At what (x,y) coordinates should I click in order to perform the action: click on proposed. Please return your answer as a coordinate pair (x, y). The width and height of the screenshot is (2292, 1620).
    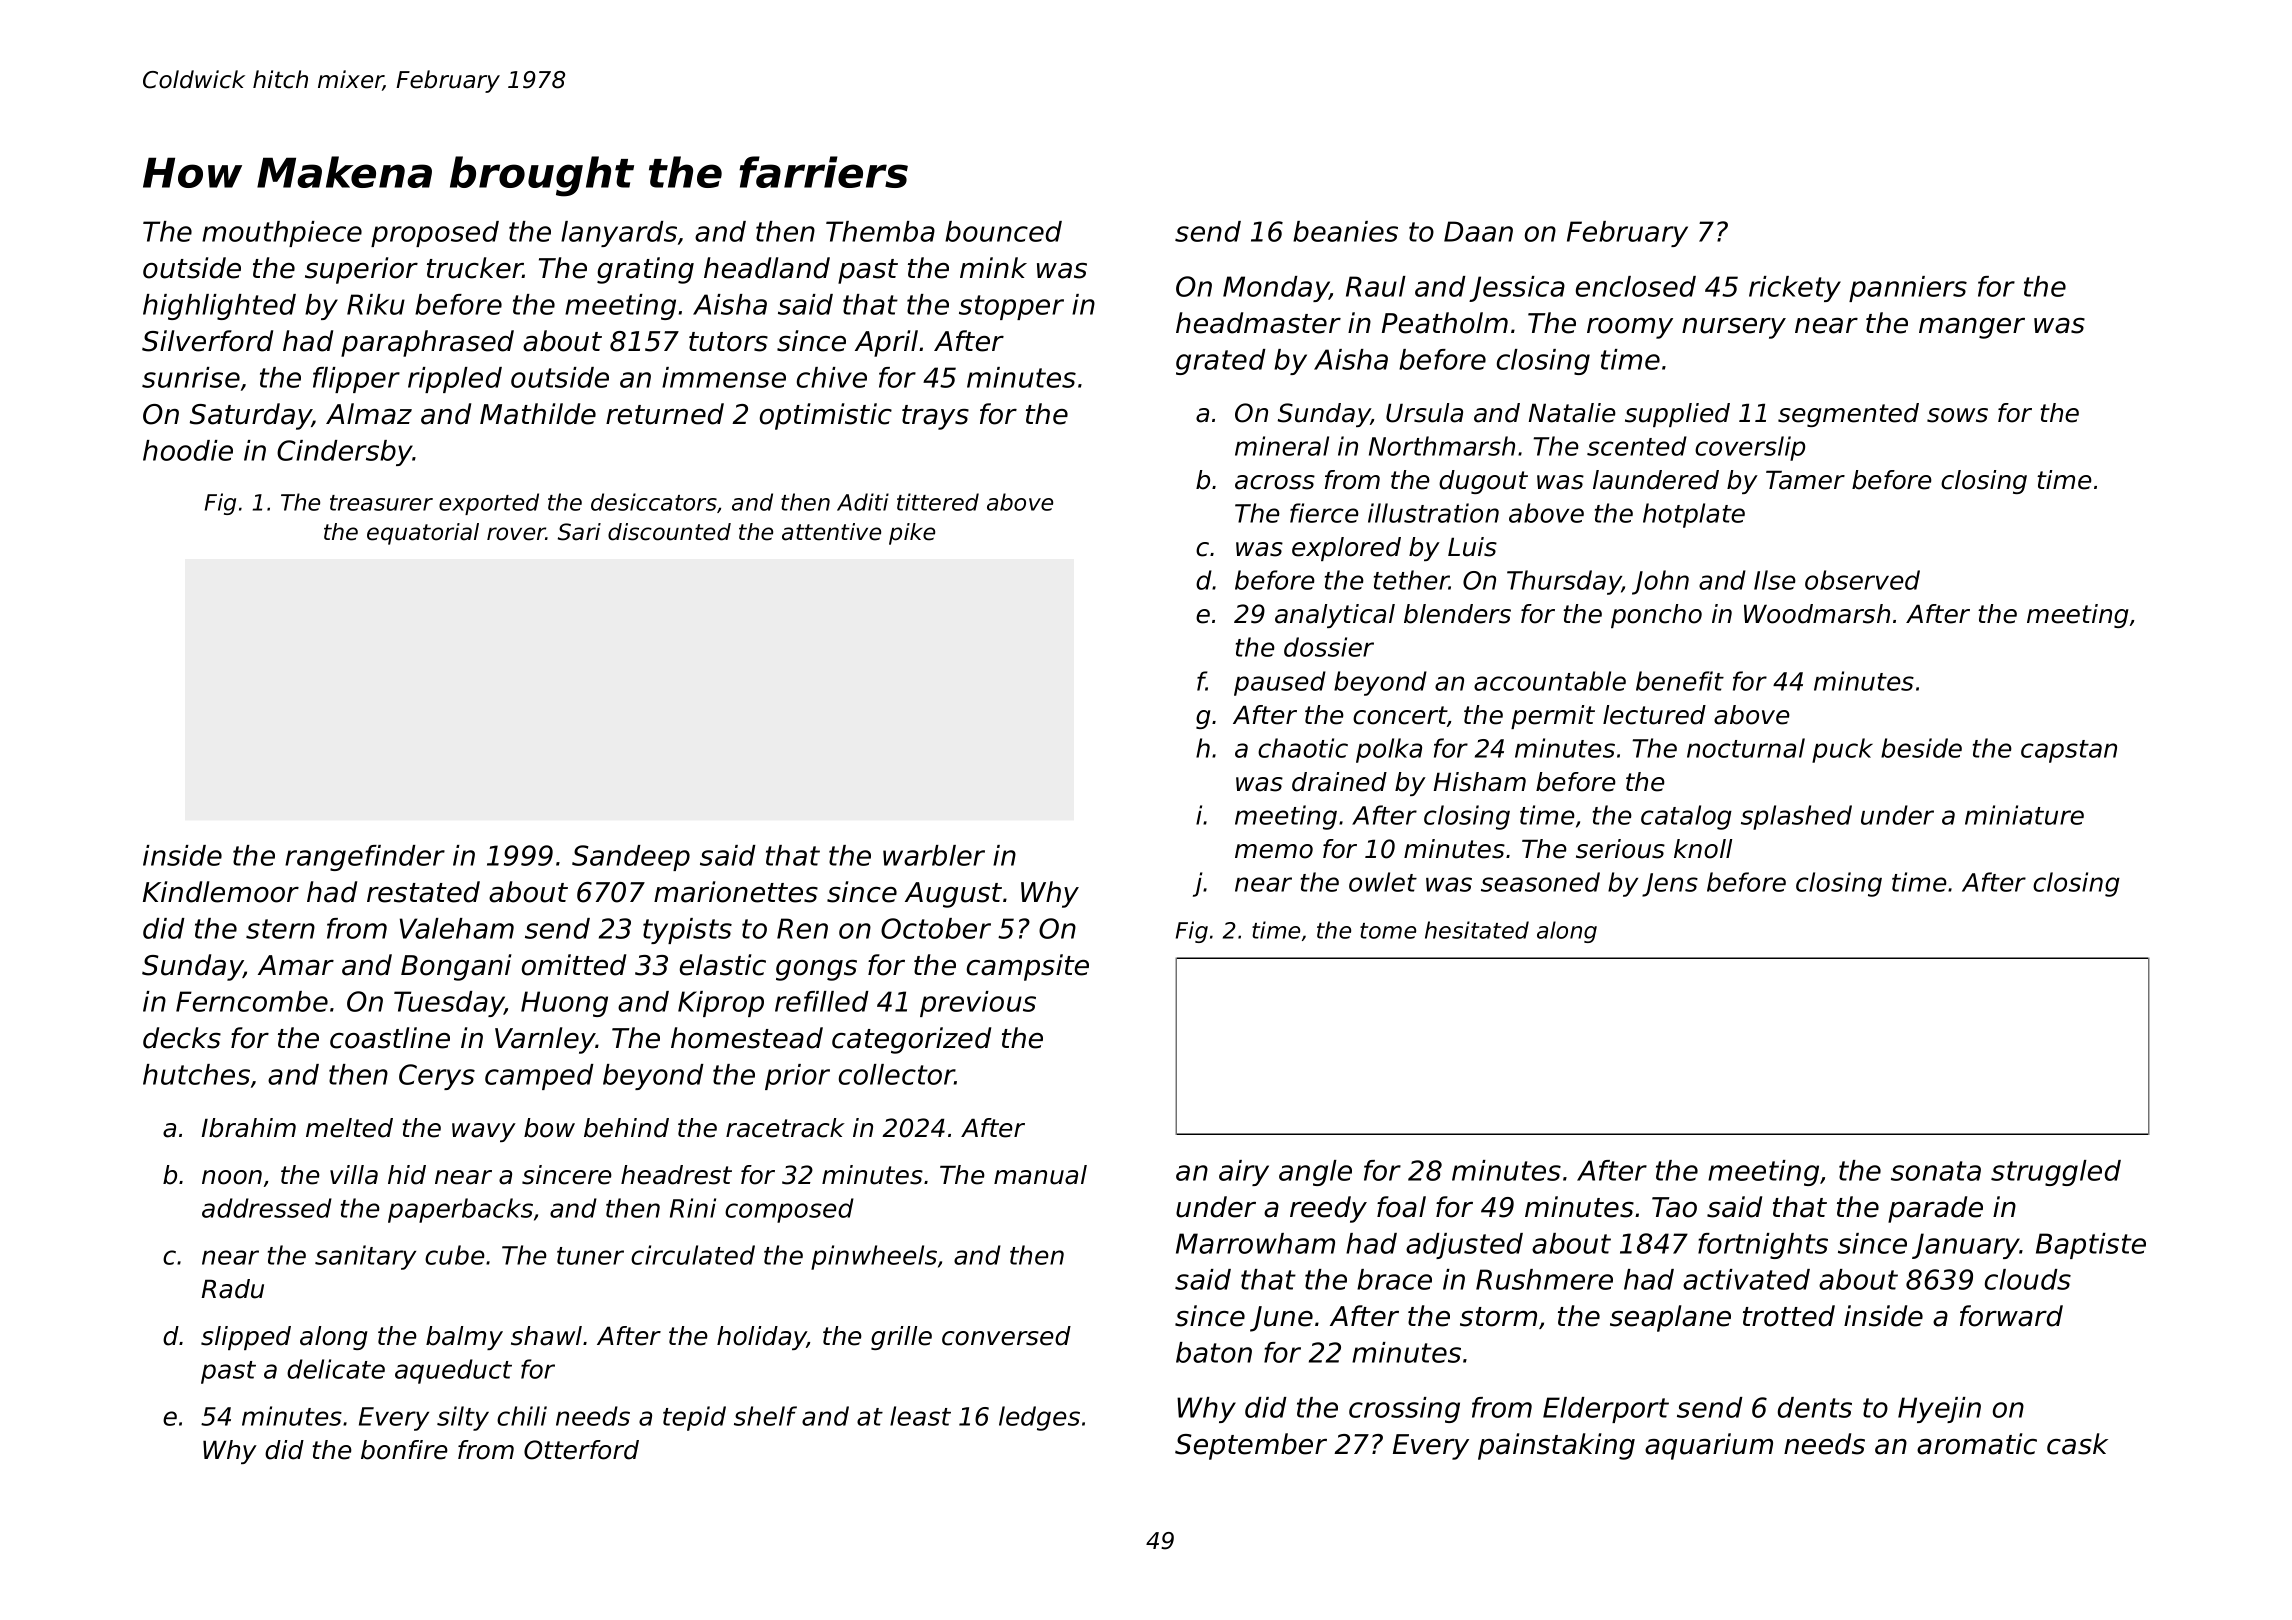
    Looking at the image, I should click on (435, 234).
